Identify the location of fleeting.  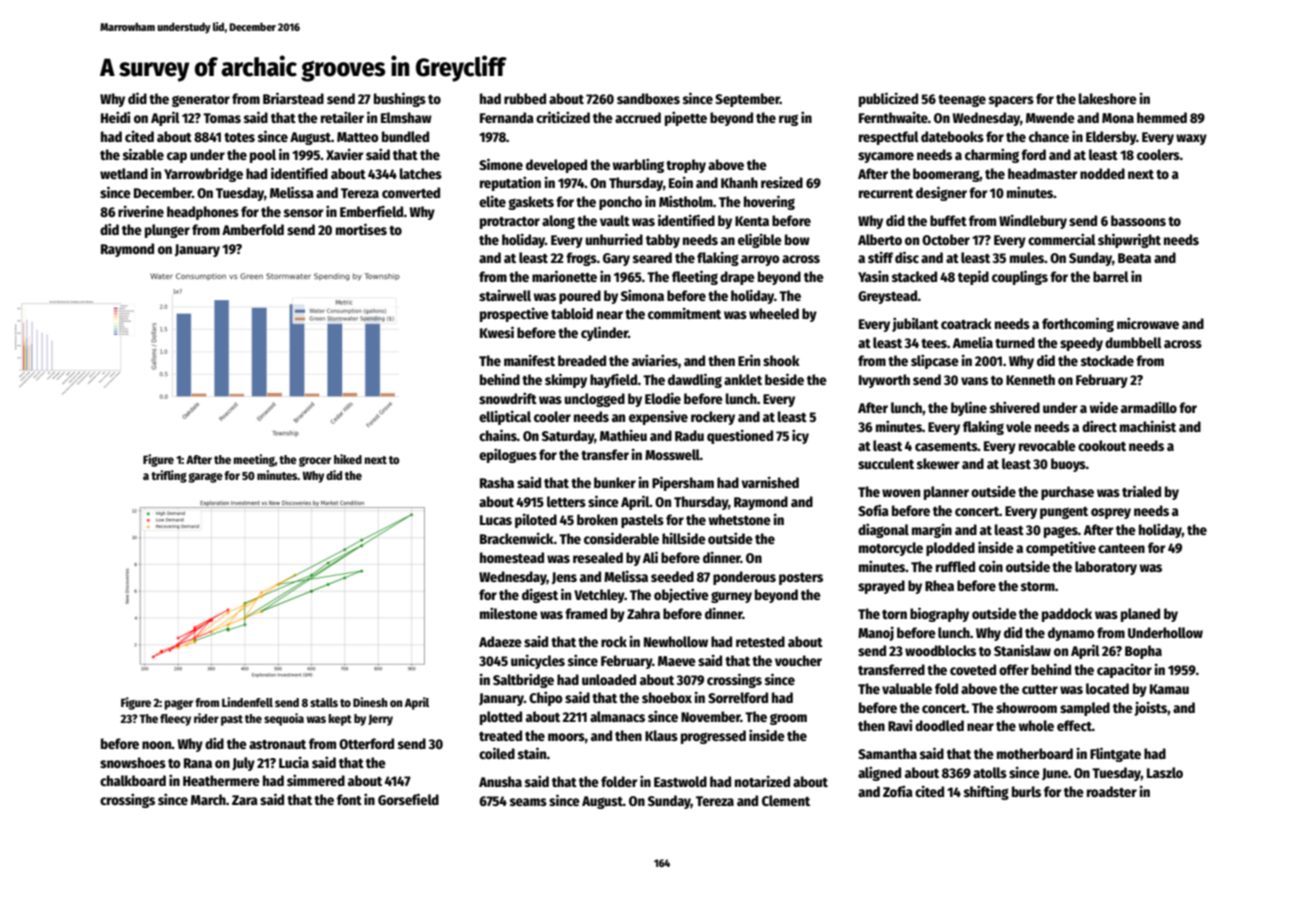
(695, 277).
